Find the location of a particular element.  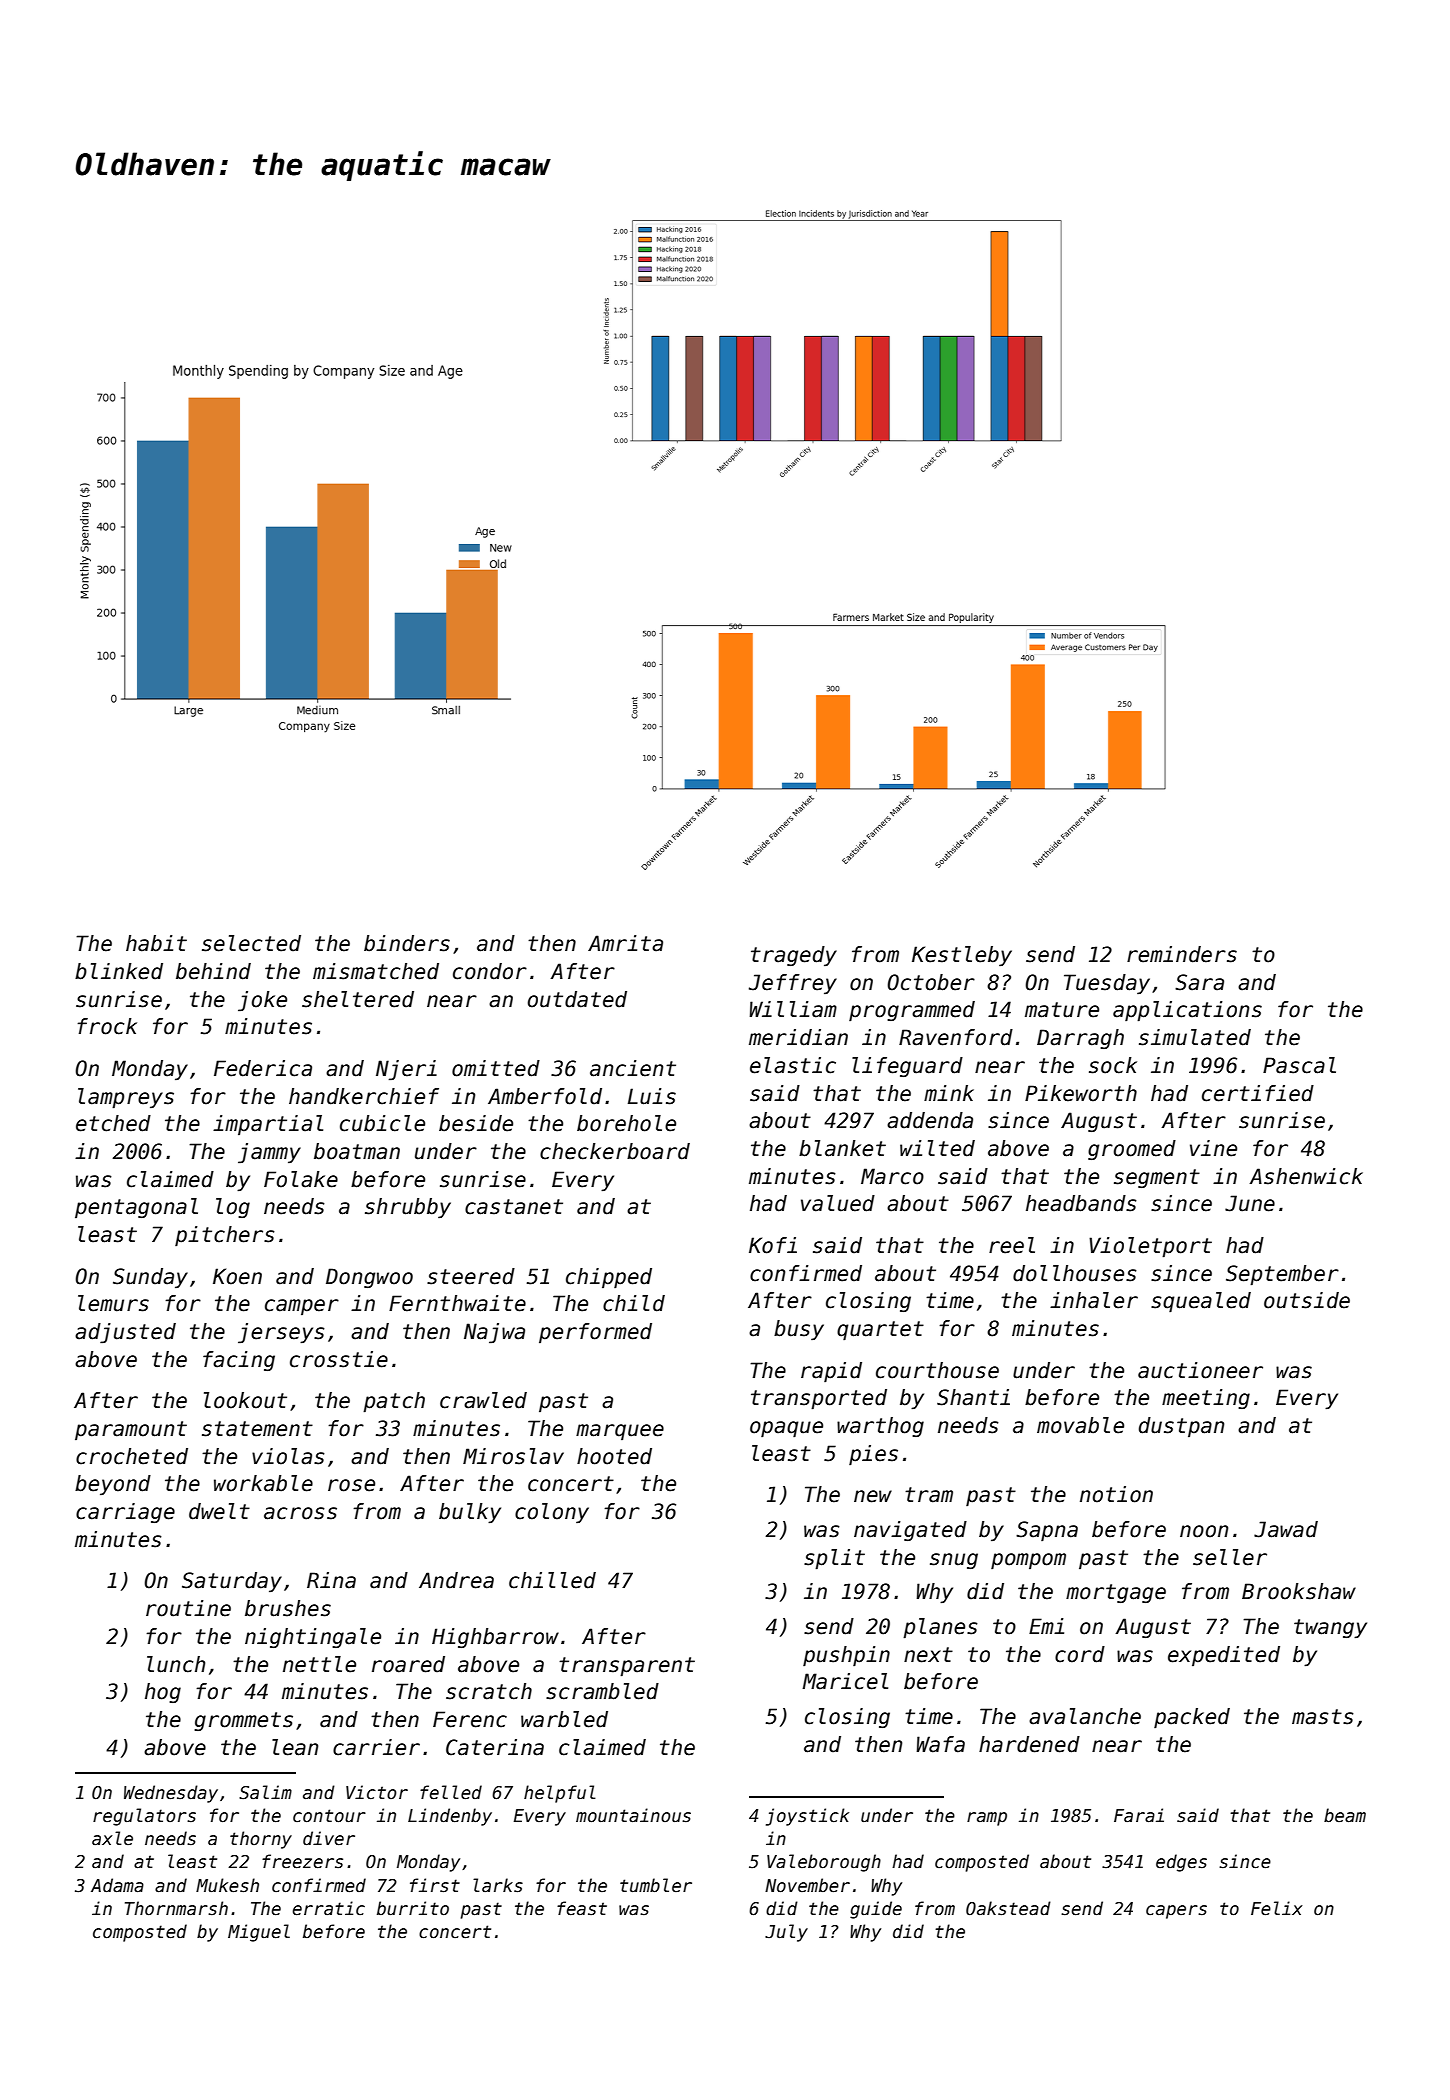

habit is located at coordinates (156, 943).
